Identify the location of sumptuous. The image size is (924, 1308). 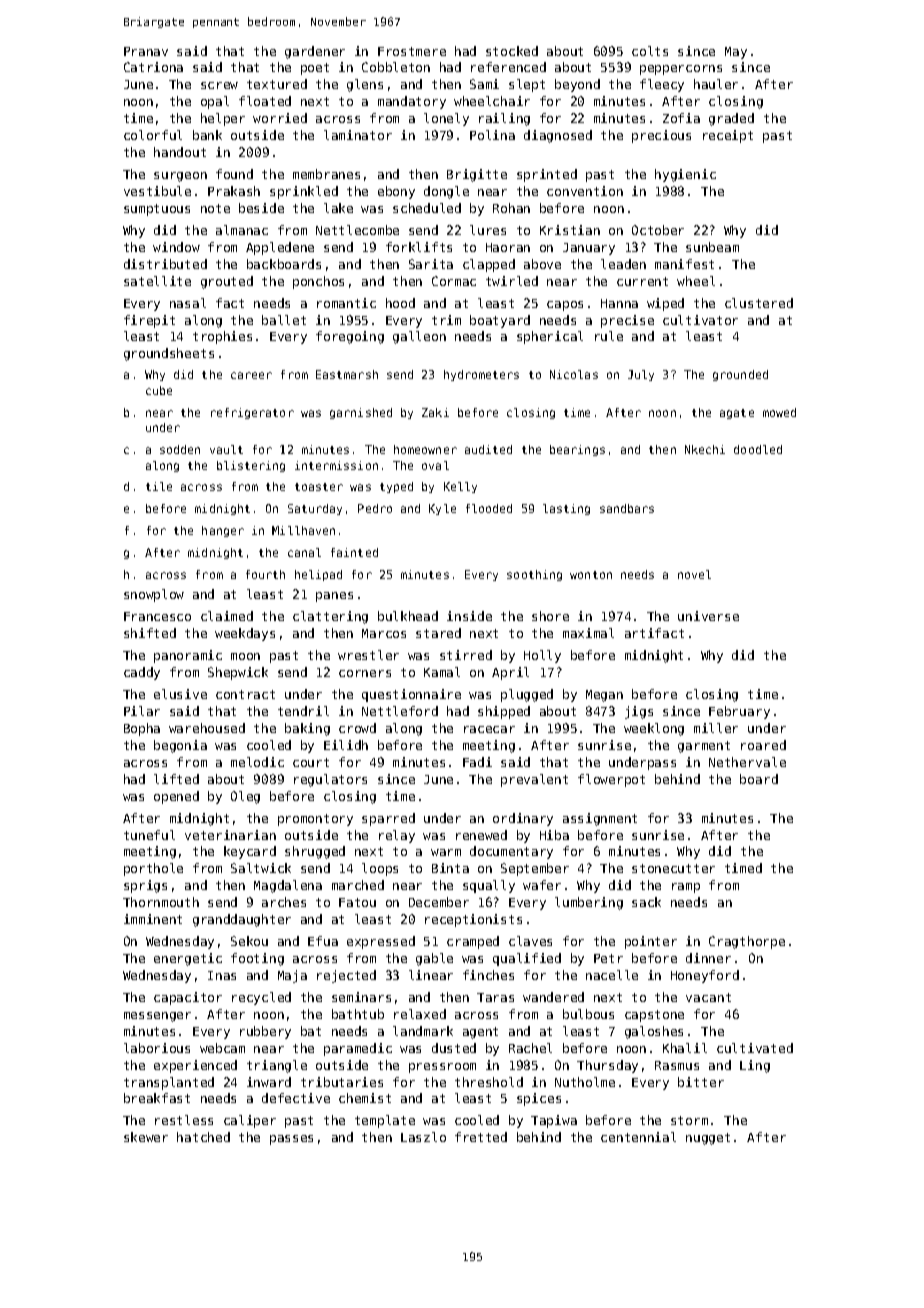
(157, 210).
